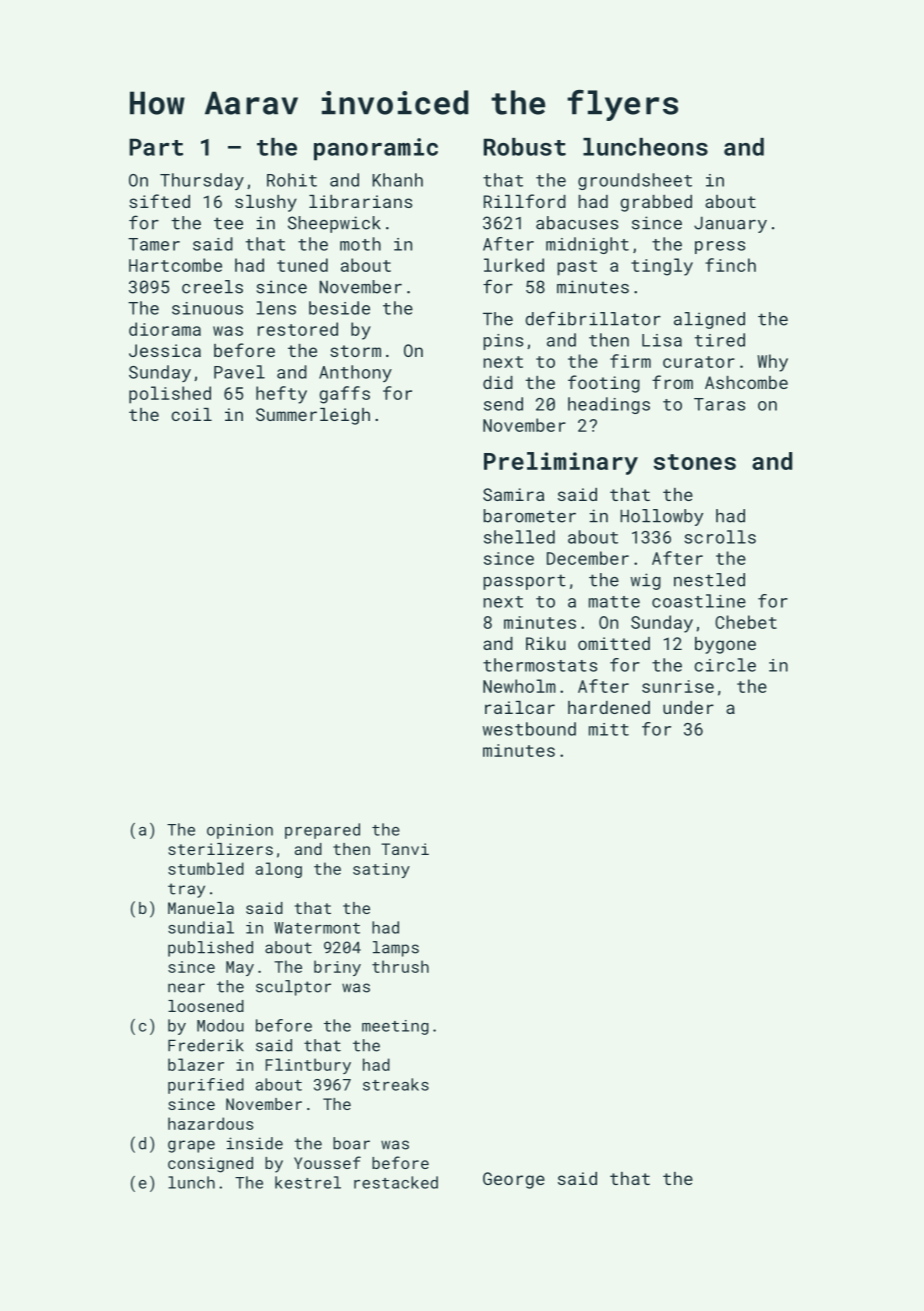 The image size is (924, 1311). What do you see at coordinates (699, 362) in the page?
I see `curator` at bounding box center [699, 362].
